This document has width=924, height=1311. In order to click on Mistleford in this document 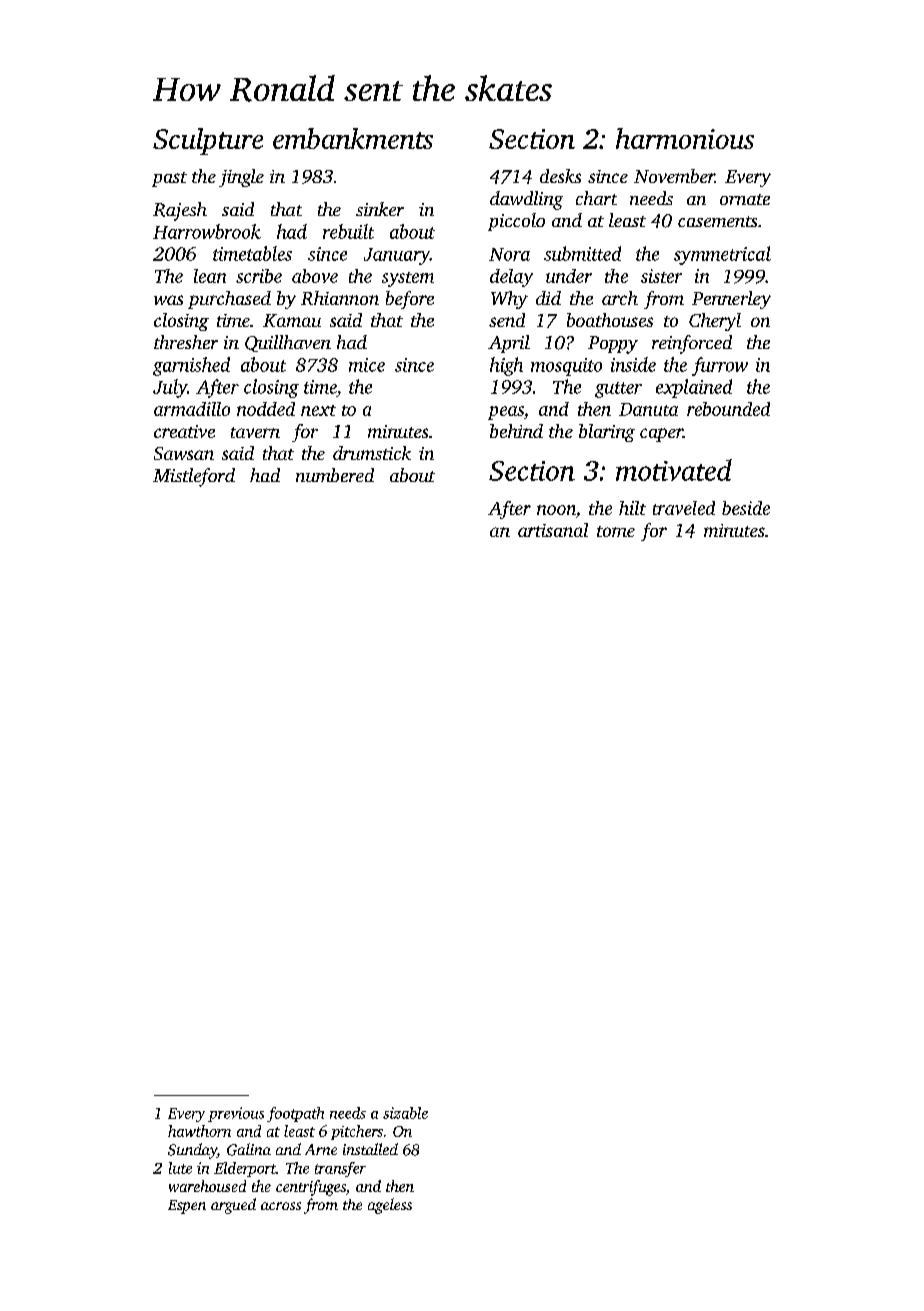, I will do `click(194, 477)`.
